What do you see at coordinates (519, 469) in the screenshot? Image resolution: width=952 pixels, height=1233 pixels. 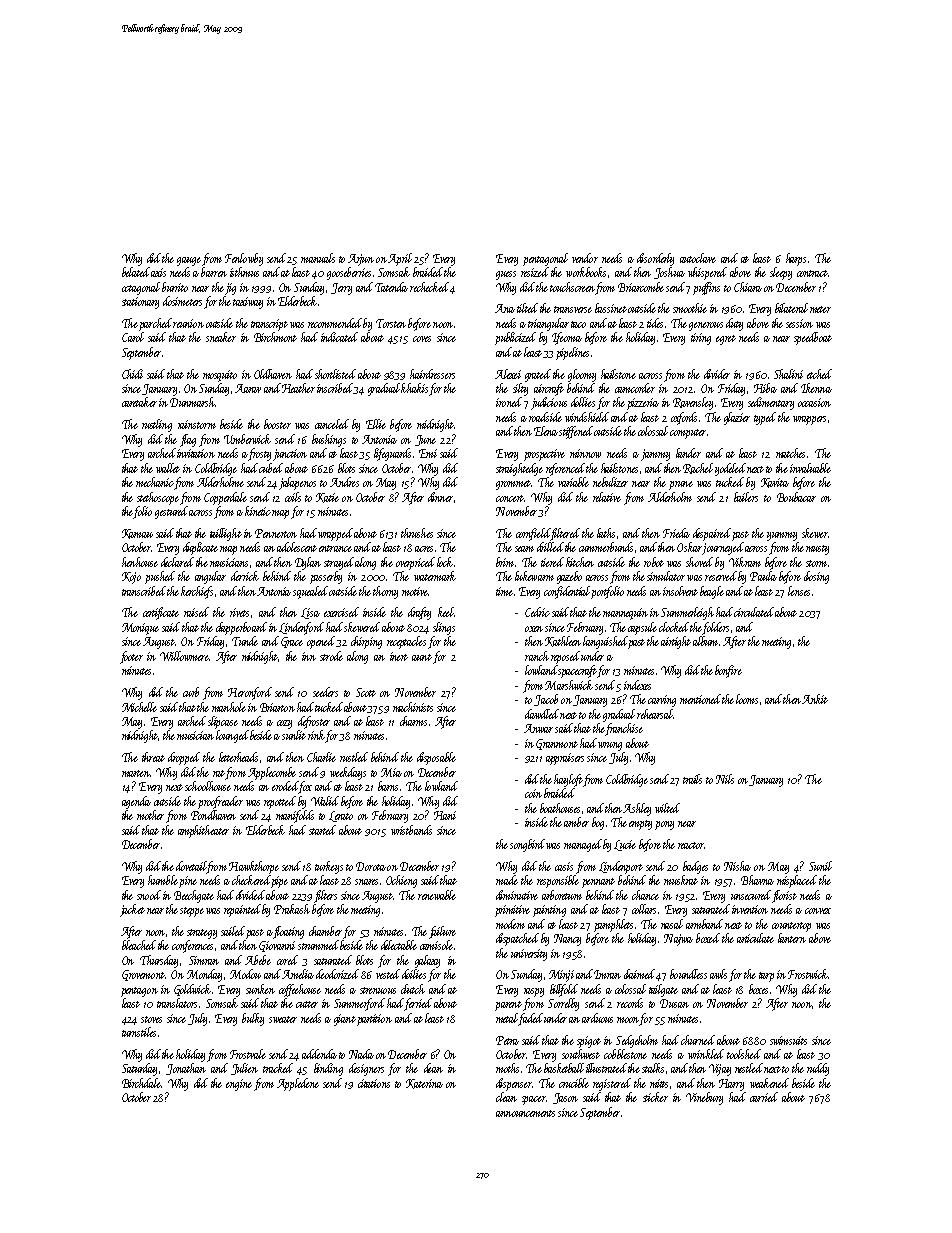 I see `straightedge` at bounding box center [519, 469].
